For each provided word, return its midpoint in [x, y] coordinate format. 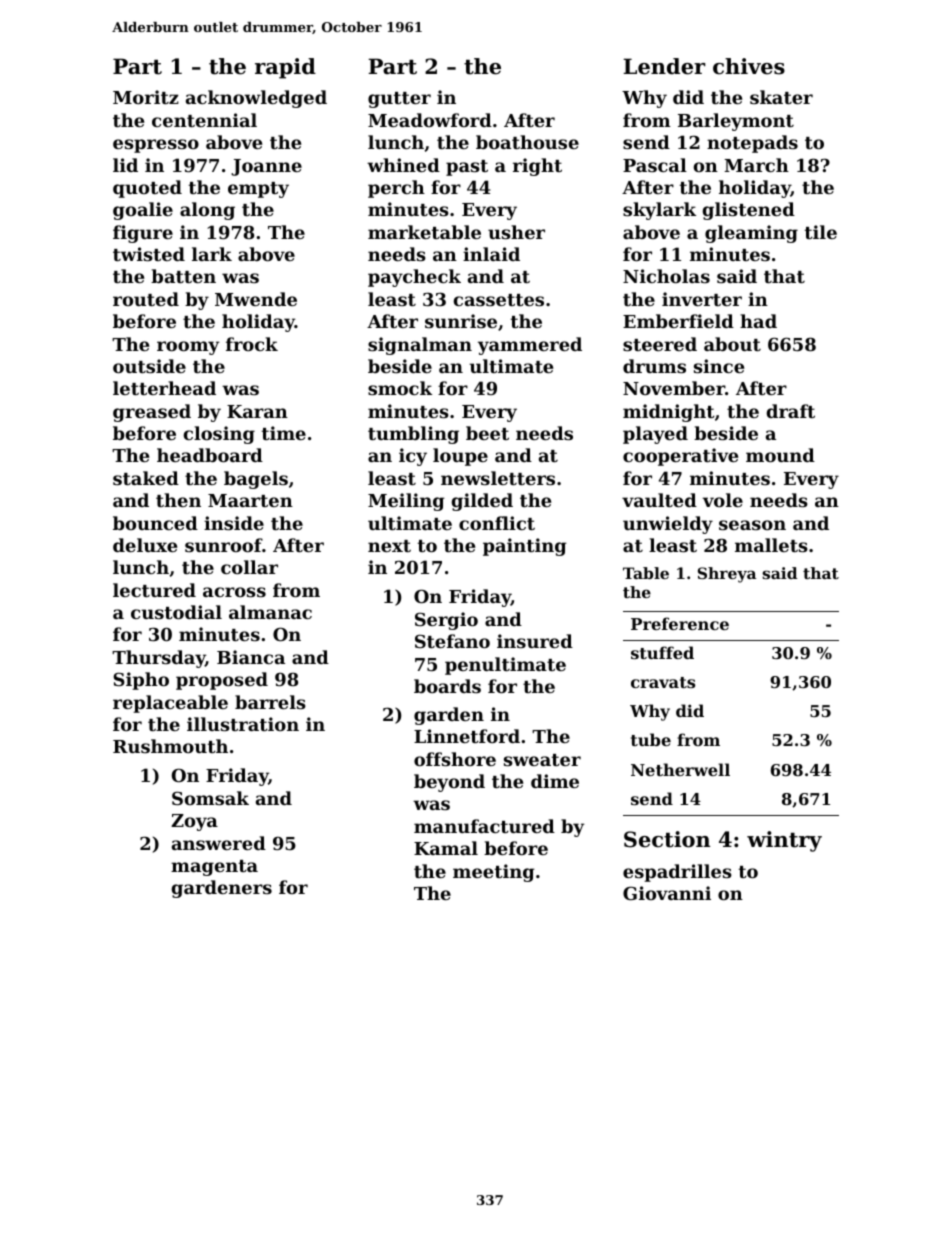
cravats [663, 682]
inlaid [491, 254]
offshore [455, 759]
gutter [399, 100]
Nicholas [666, 276]
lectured [154, 590]
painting [525, 547]
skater [781, 97]
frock [252, 344]
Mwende [256, 299]
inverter [702, 299]
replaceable [170, 704]
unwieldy [668, 525]
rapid [285, 68]
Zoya [194, 822]
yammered [530, 346]
